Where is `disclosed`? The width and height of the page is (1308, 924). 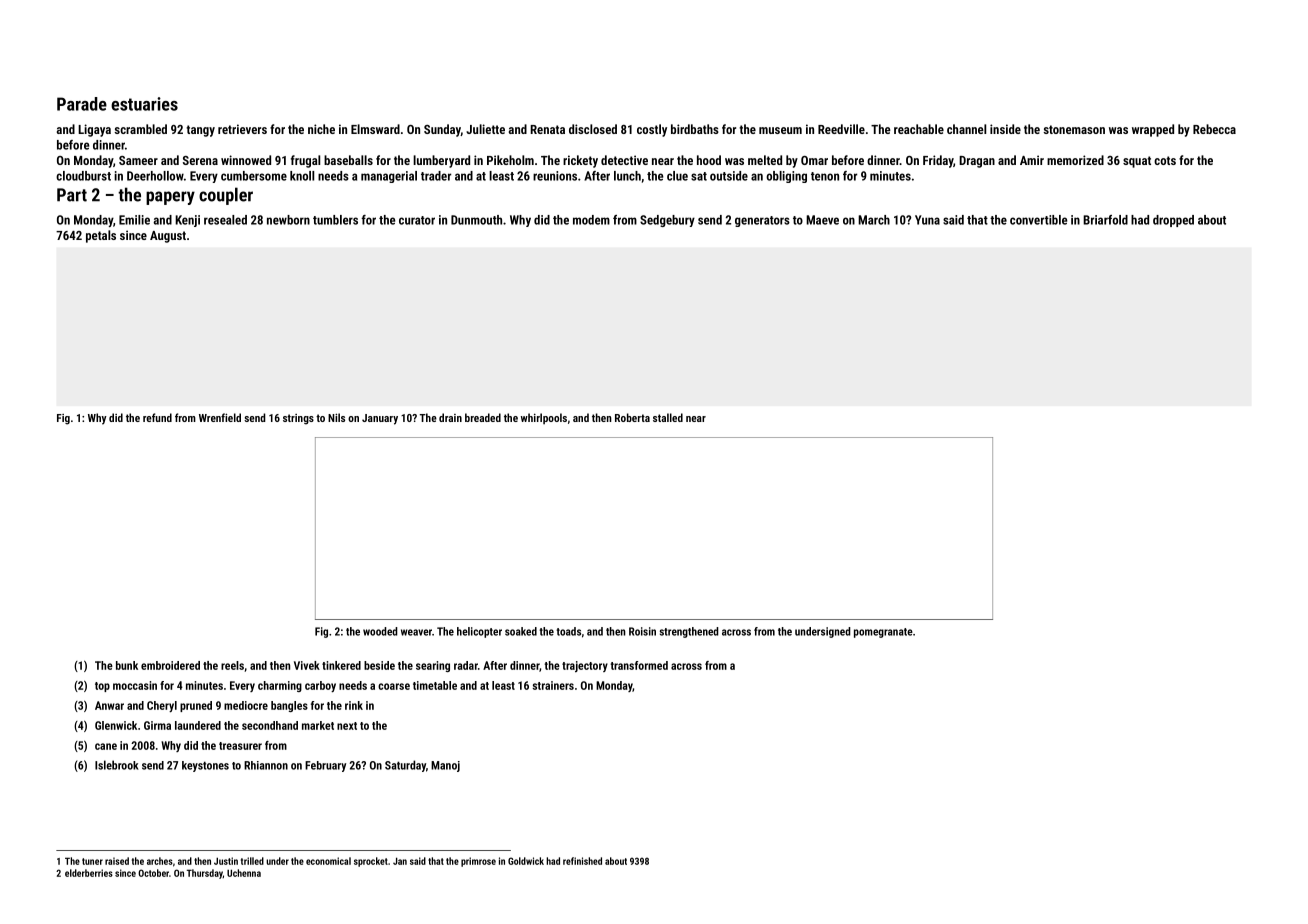 disclosed is located at coordinates (593, 129).
